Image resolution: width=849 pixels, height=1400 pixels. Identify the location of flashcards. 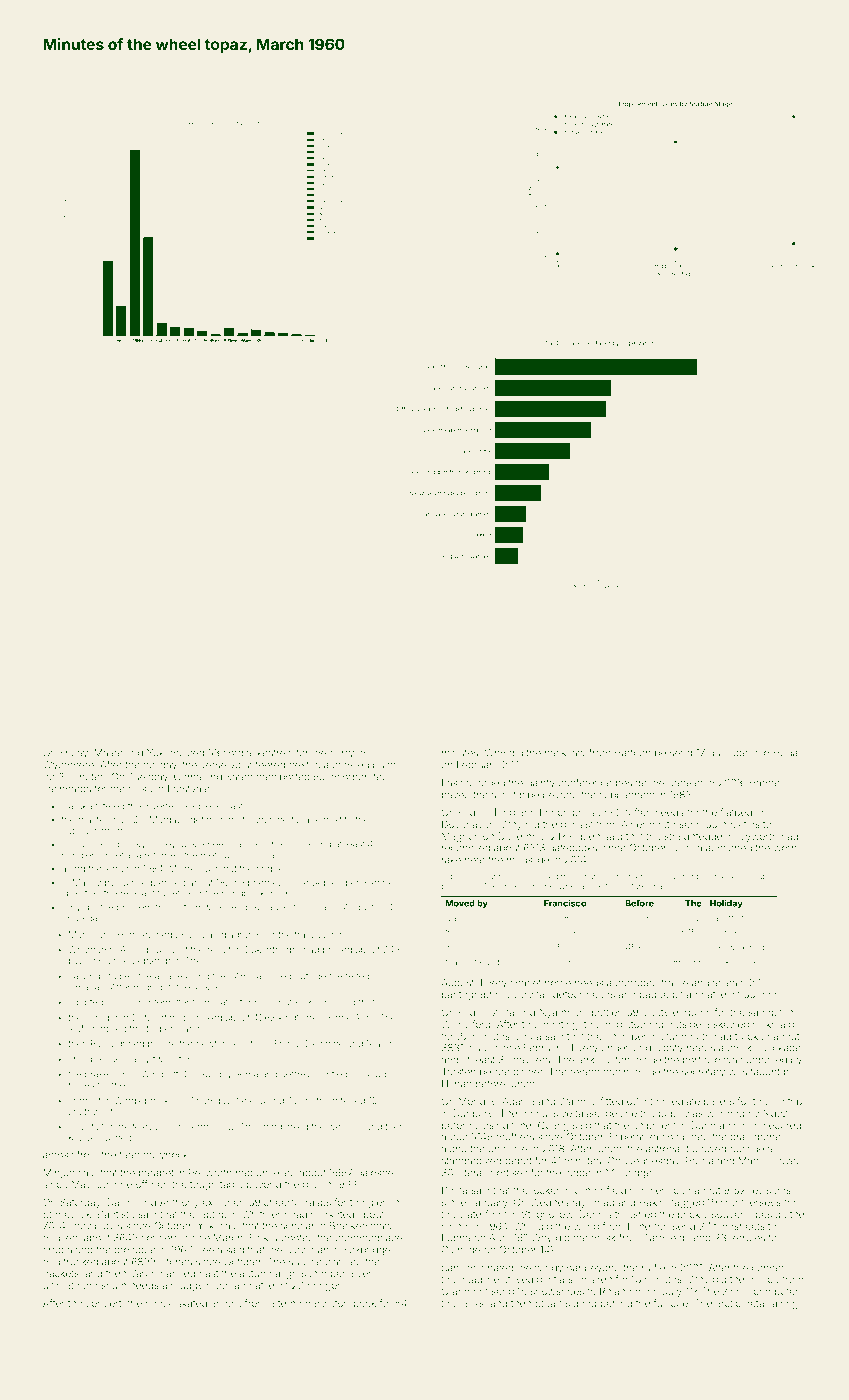
(67, 788).
